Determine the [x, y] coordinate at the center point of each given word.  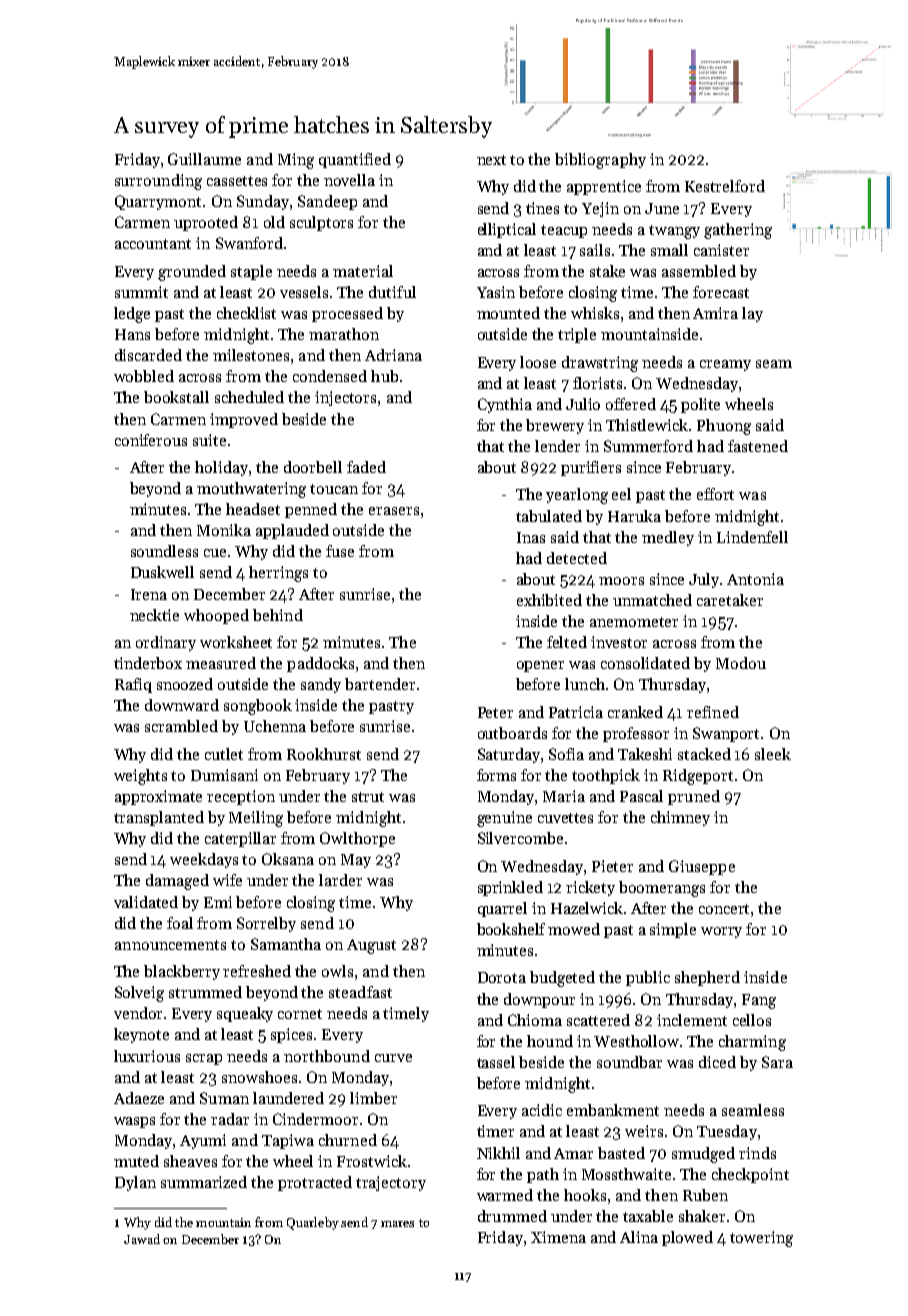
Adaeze [139, 1098]
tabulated [549, 516]
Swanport [726, 734]
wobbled [144, 376]
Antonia [755, 579]
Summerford [648, 446]
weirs [644, 1131]
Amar [573, 1153]
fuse [340, 551]
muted [136, 1161]
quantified [355, 160]
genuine [504, 819]
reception [241, 797]
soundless [164, 551]
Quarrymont [158, 202]
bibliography [600, 161]
